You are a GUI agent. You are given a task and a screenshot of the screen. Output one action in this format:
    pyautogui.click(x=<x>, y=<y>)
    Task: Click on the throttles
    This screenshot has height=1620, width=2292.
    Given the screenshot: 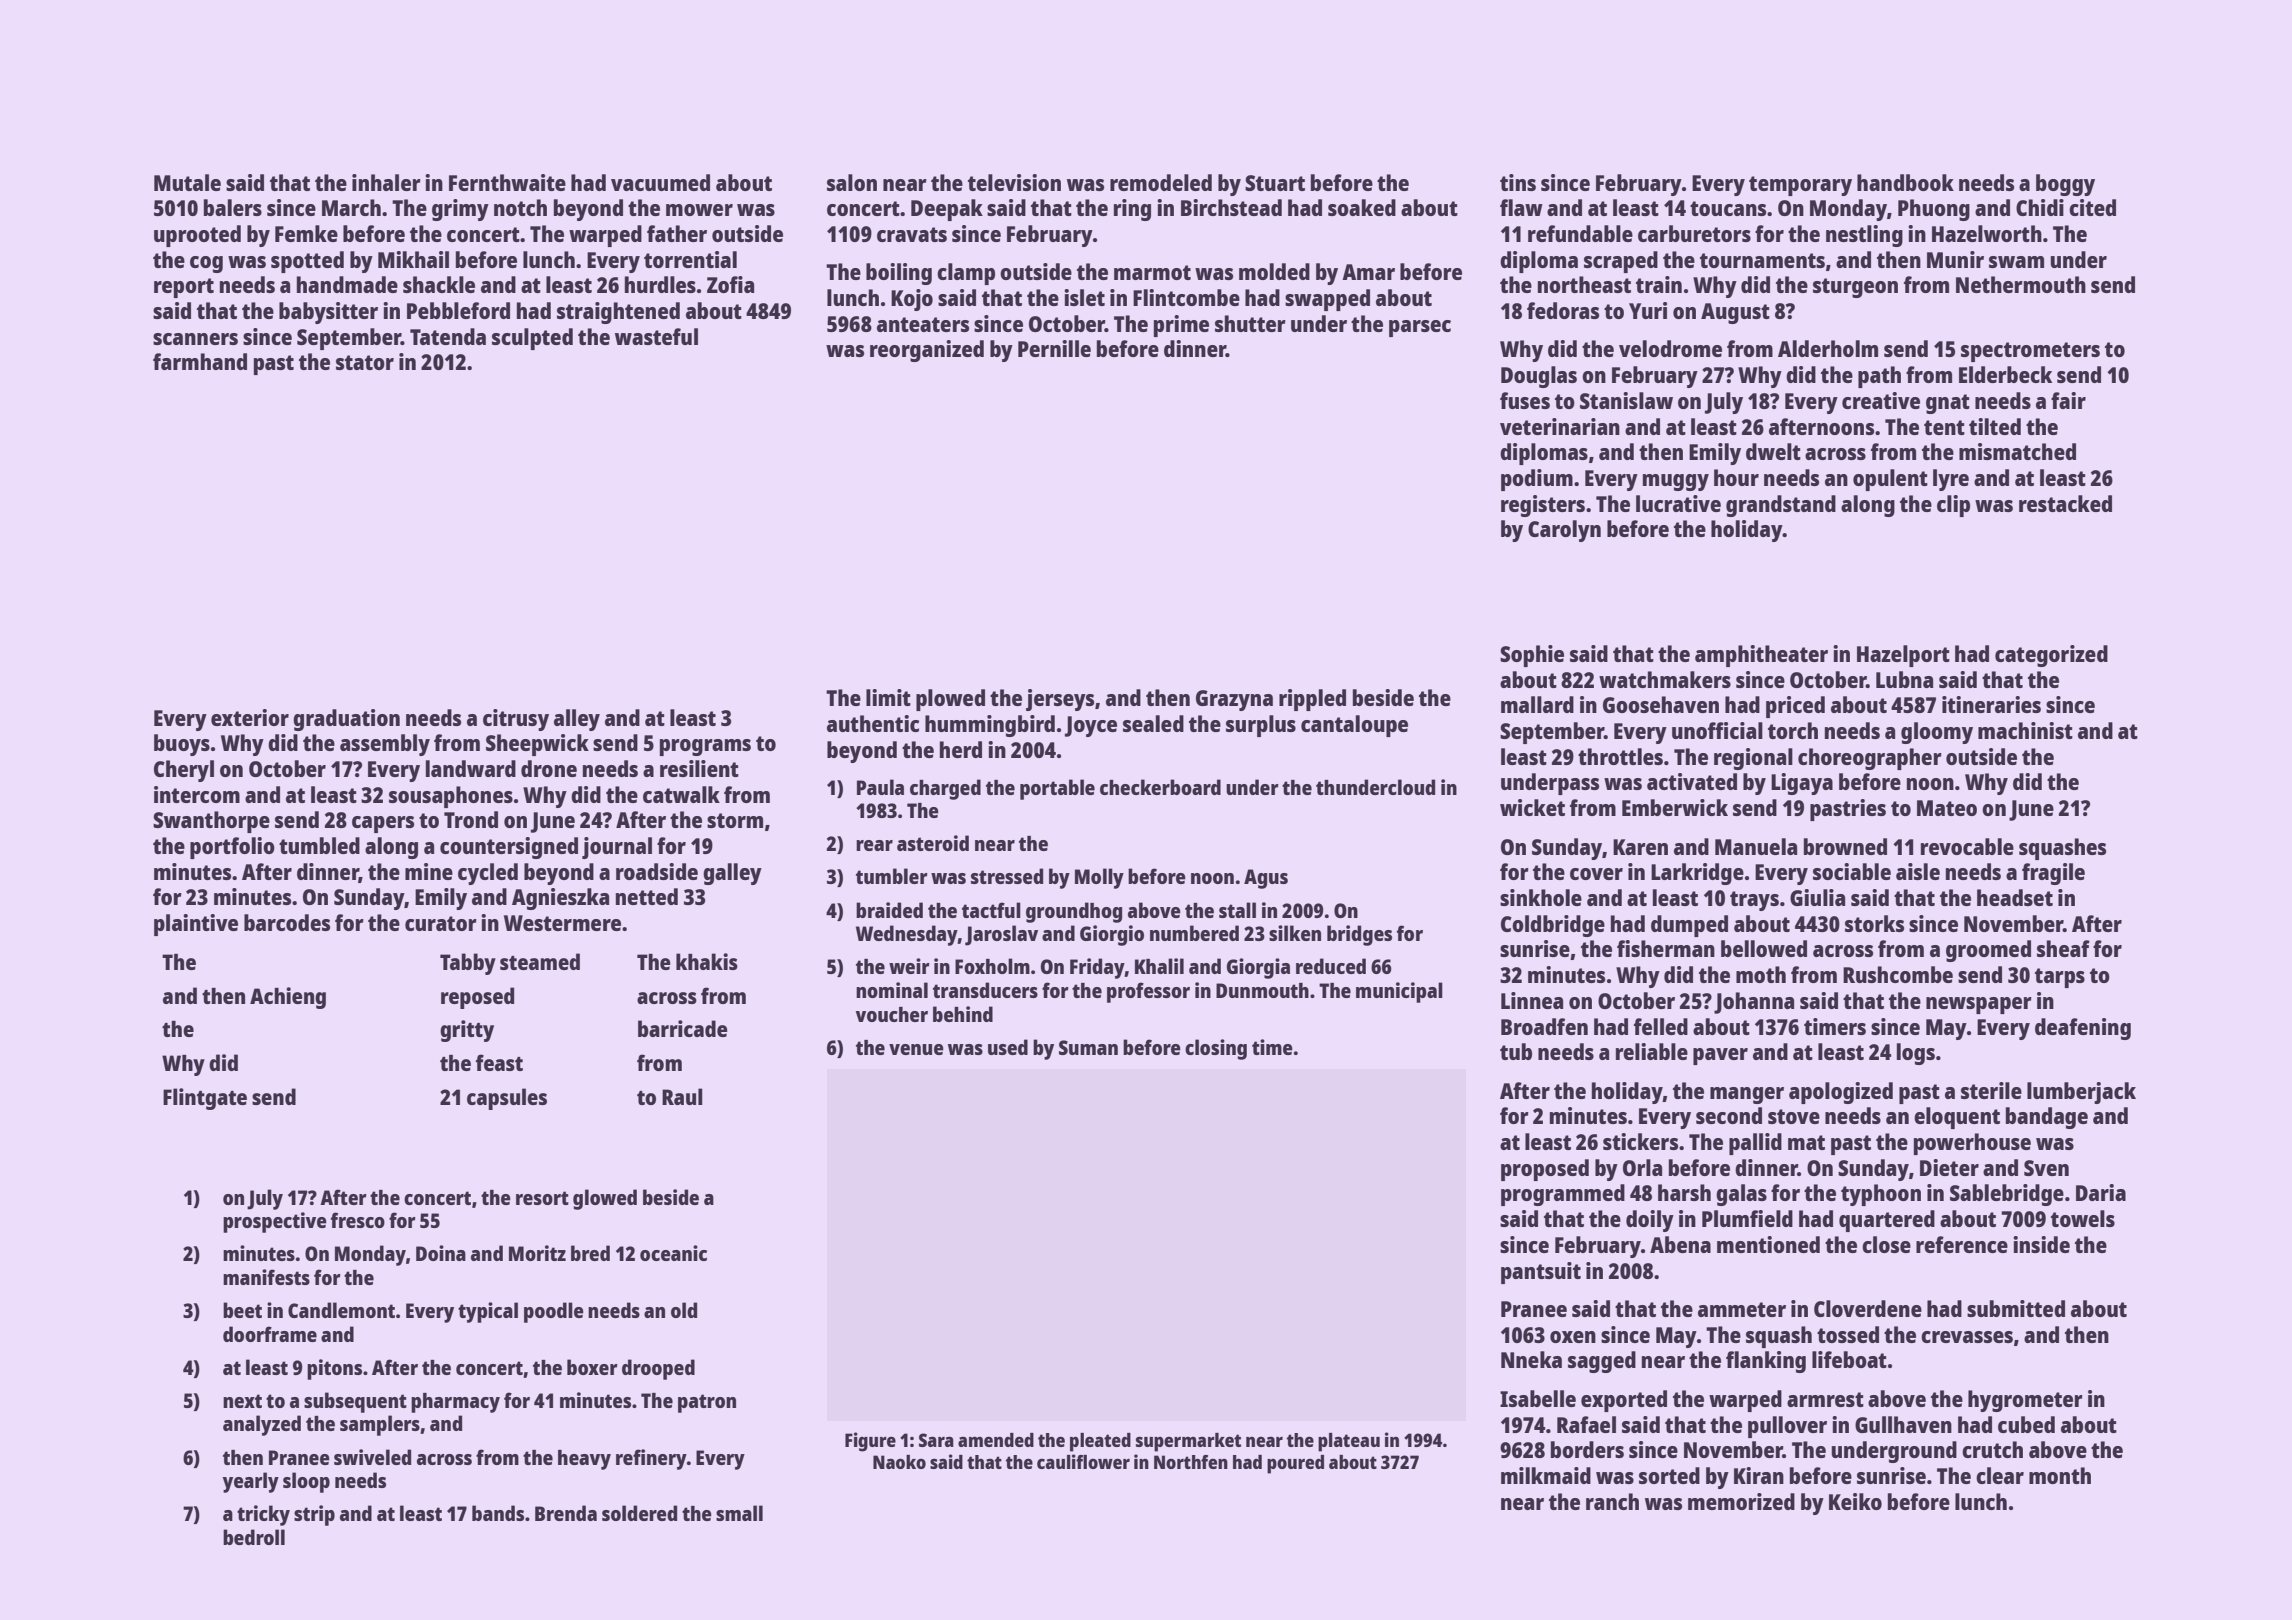 What is the action you would take?
    pyautogui.click(x=1620, y=756)
